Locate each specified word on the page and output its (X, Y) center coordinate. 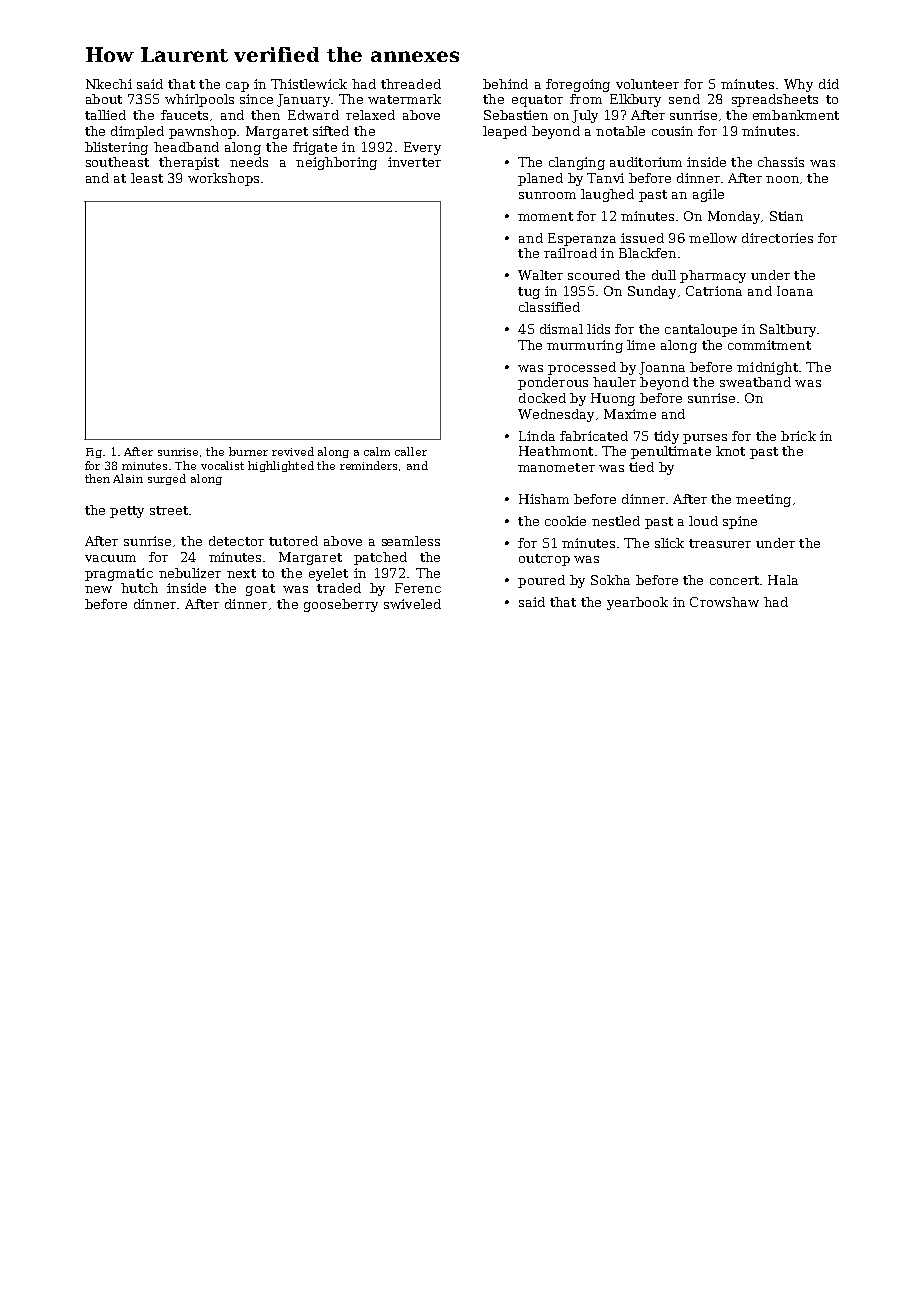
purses (705, 439)
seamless (411, 541)
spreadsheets (775, 100)
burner (248, 451)
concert (734, 580)
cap (237, 87)
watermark (404, 99)
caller (411, 451)
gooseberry (341, 605)
